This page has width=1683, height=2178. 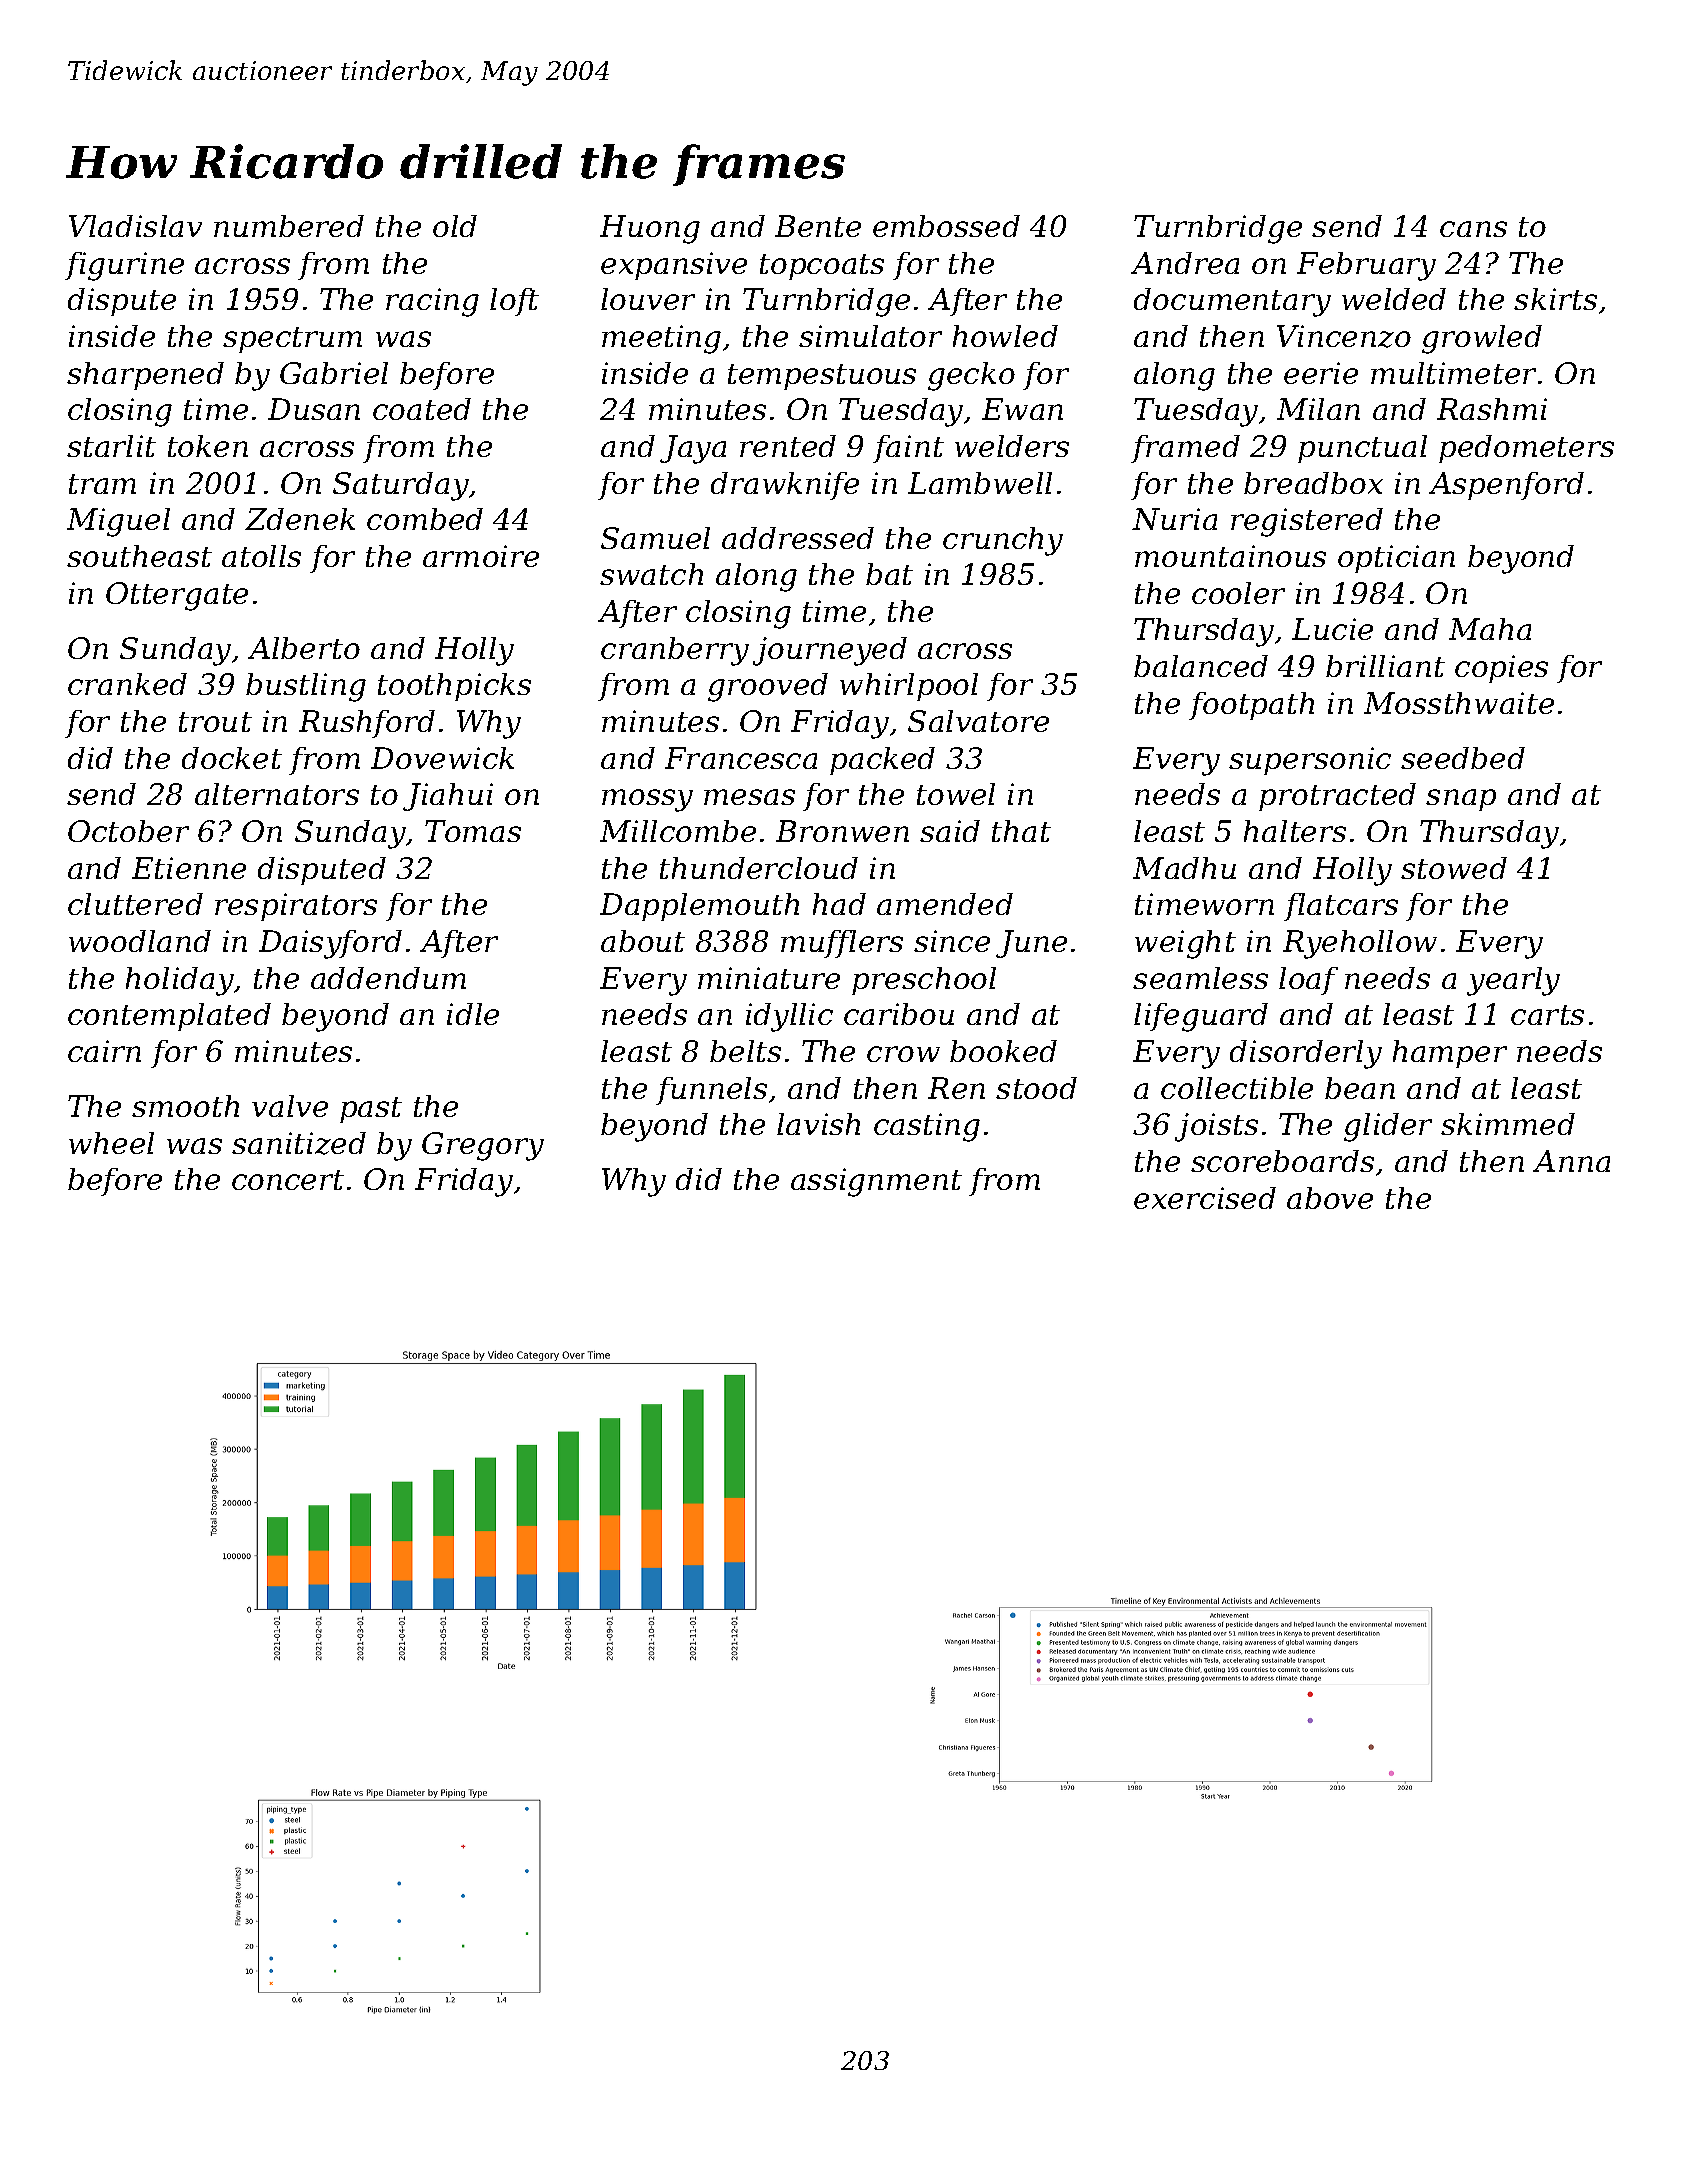 What do you see at coordinates (945, 904) in the page?
I see `amended` at bounding box center [945, 904].
